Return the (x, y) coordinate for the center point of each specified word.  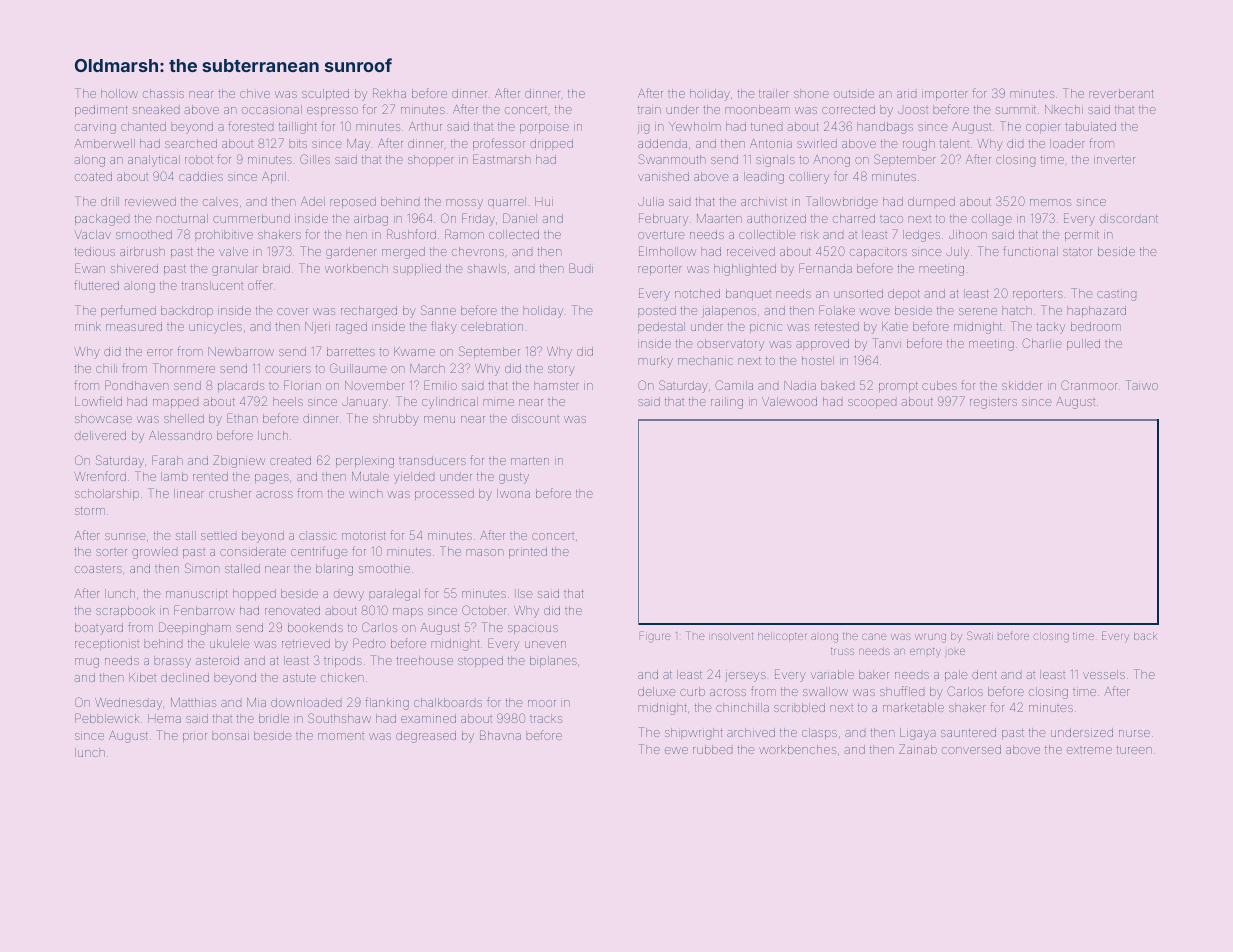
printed (528, 552)
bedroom (1096, 326)
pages (272, 479)
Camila (734, 385)
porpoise (544, 128)
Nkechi (1064, 109)
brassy (172, 662)
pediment (101, 110)
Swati (980, 635)
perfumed (128, 311)
